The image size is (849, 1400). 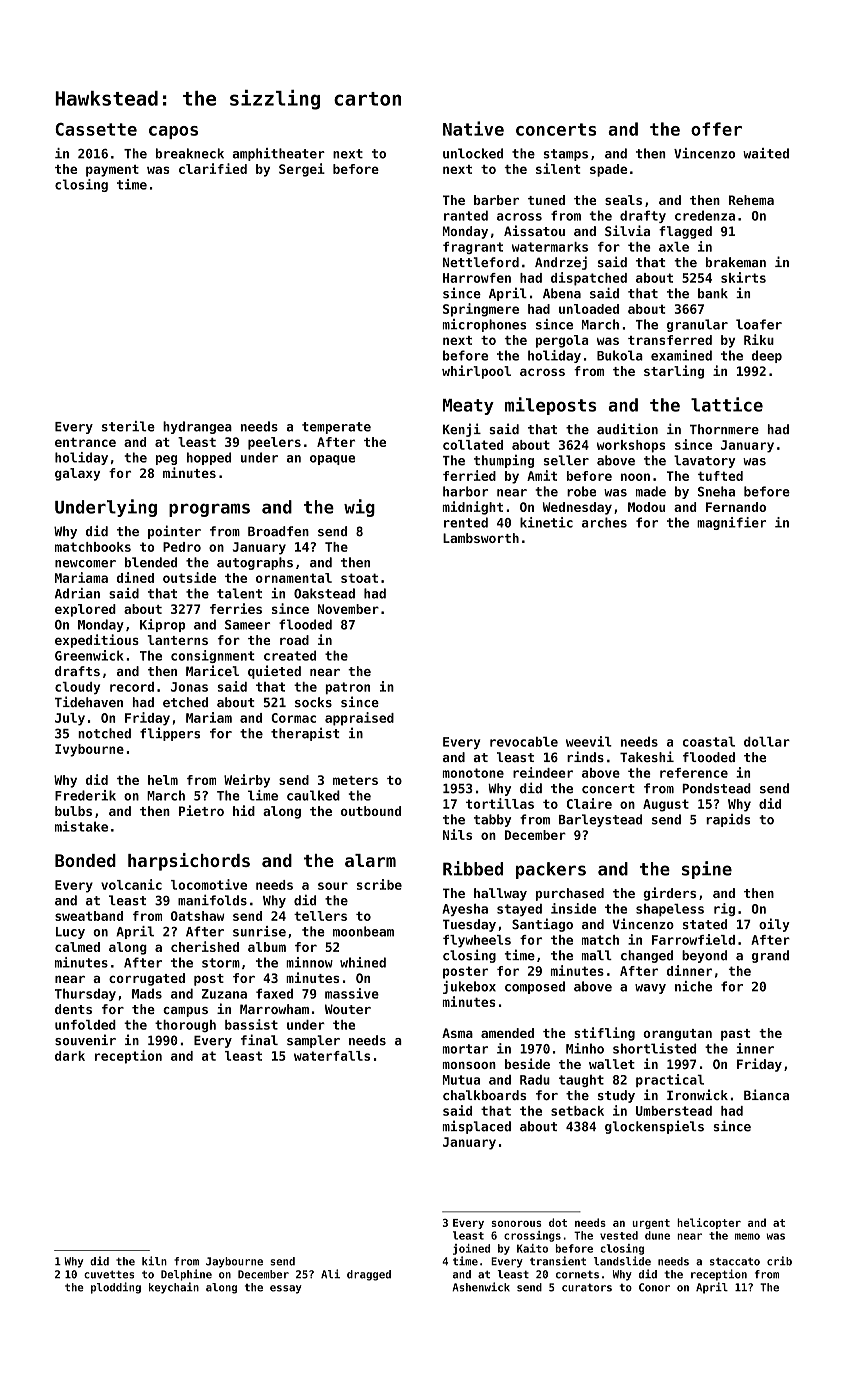 I want to click on capos, so click(x=173, y=132).
